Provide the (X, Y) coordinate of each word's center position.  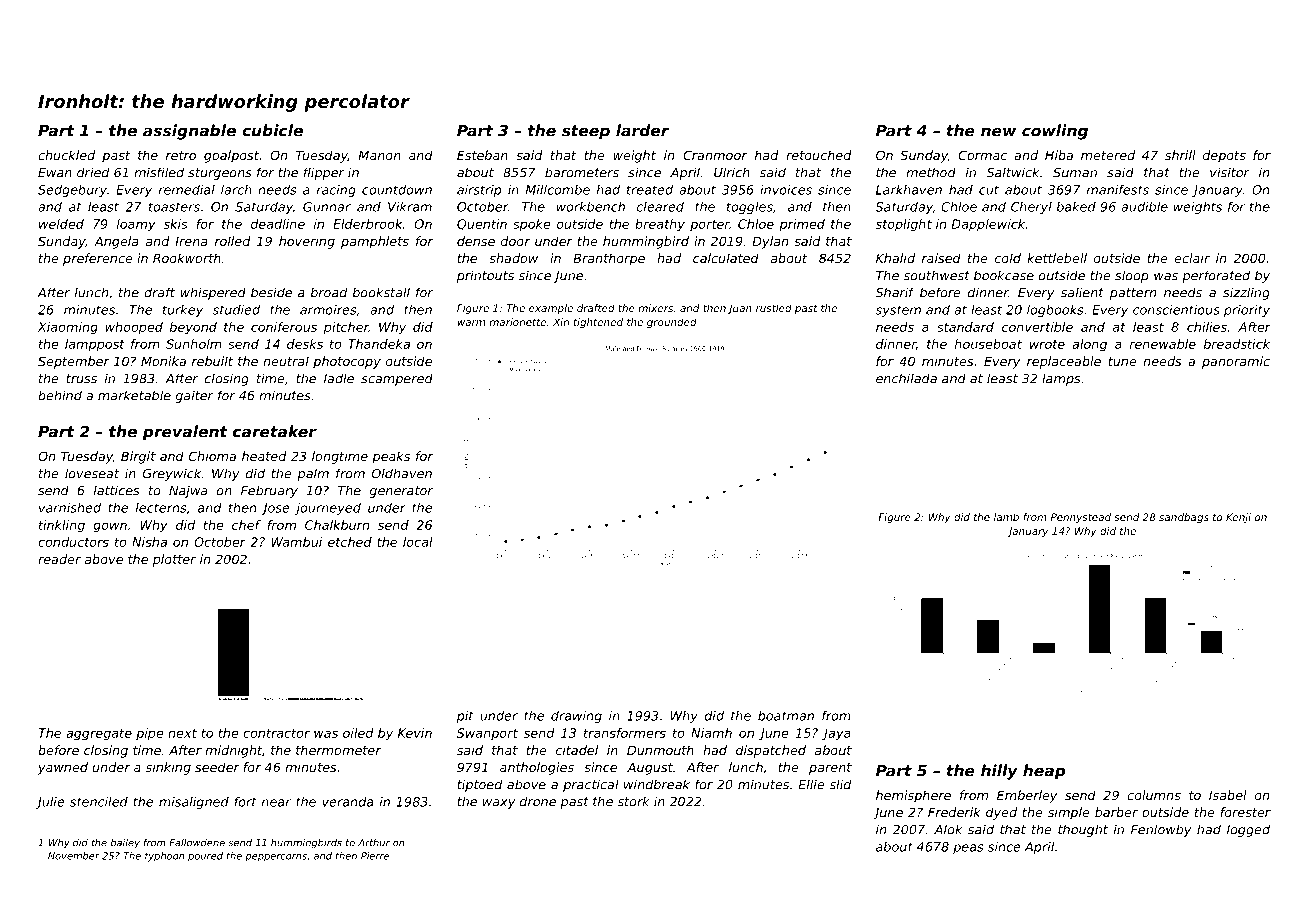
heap (1044, 772)
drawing (576, 717)
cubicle (272, 130)
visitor (1230, 172)
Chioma (212, 456)
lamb (1006, 517)
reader (59, 559)
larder (642, 130)
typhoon (165, 857)
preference (98, 259)
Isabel (1228, 795)
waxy (499, 804)
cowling (1055, 132)
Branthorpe (609, 259)
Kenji (1238, 518)
